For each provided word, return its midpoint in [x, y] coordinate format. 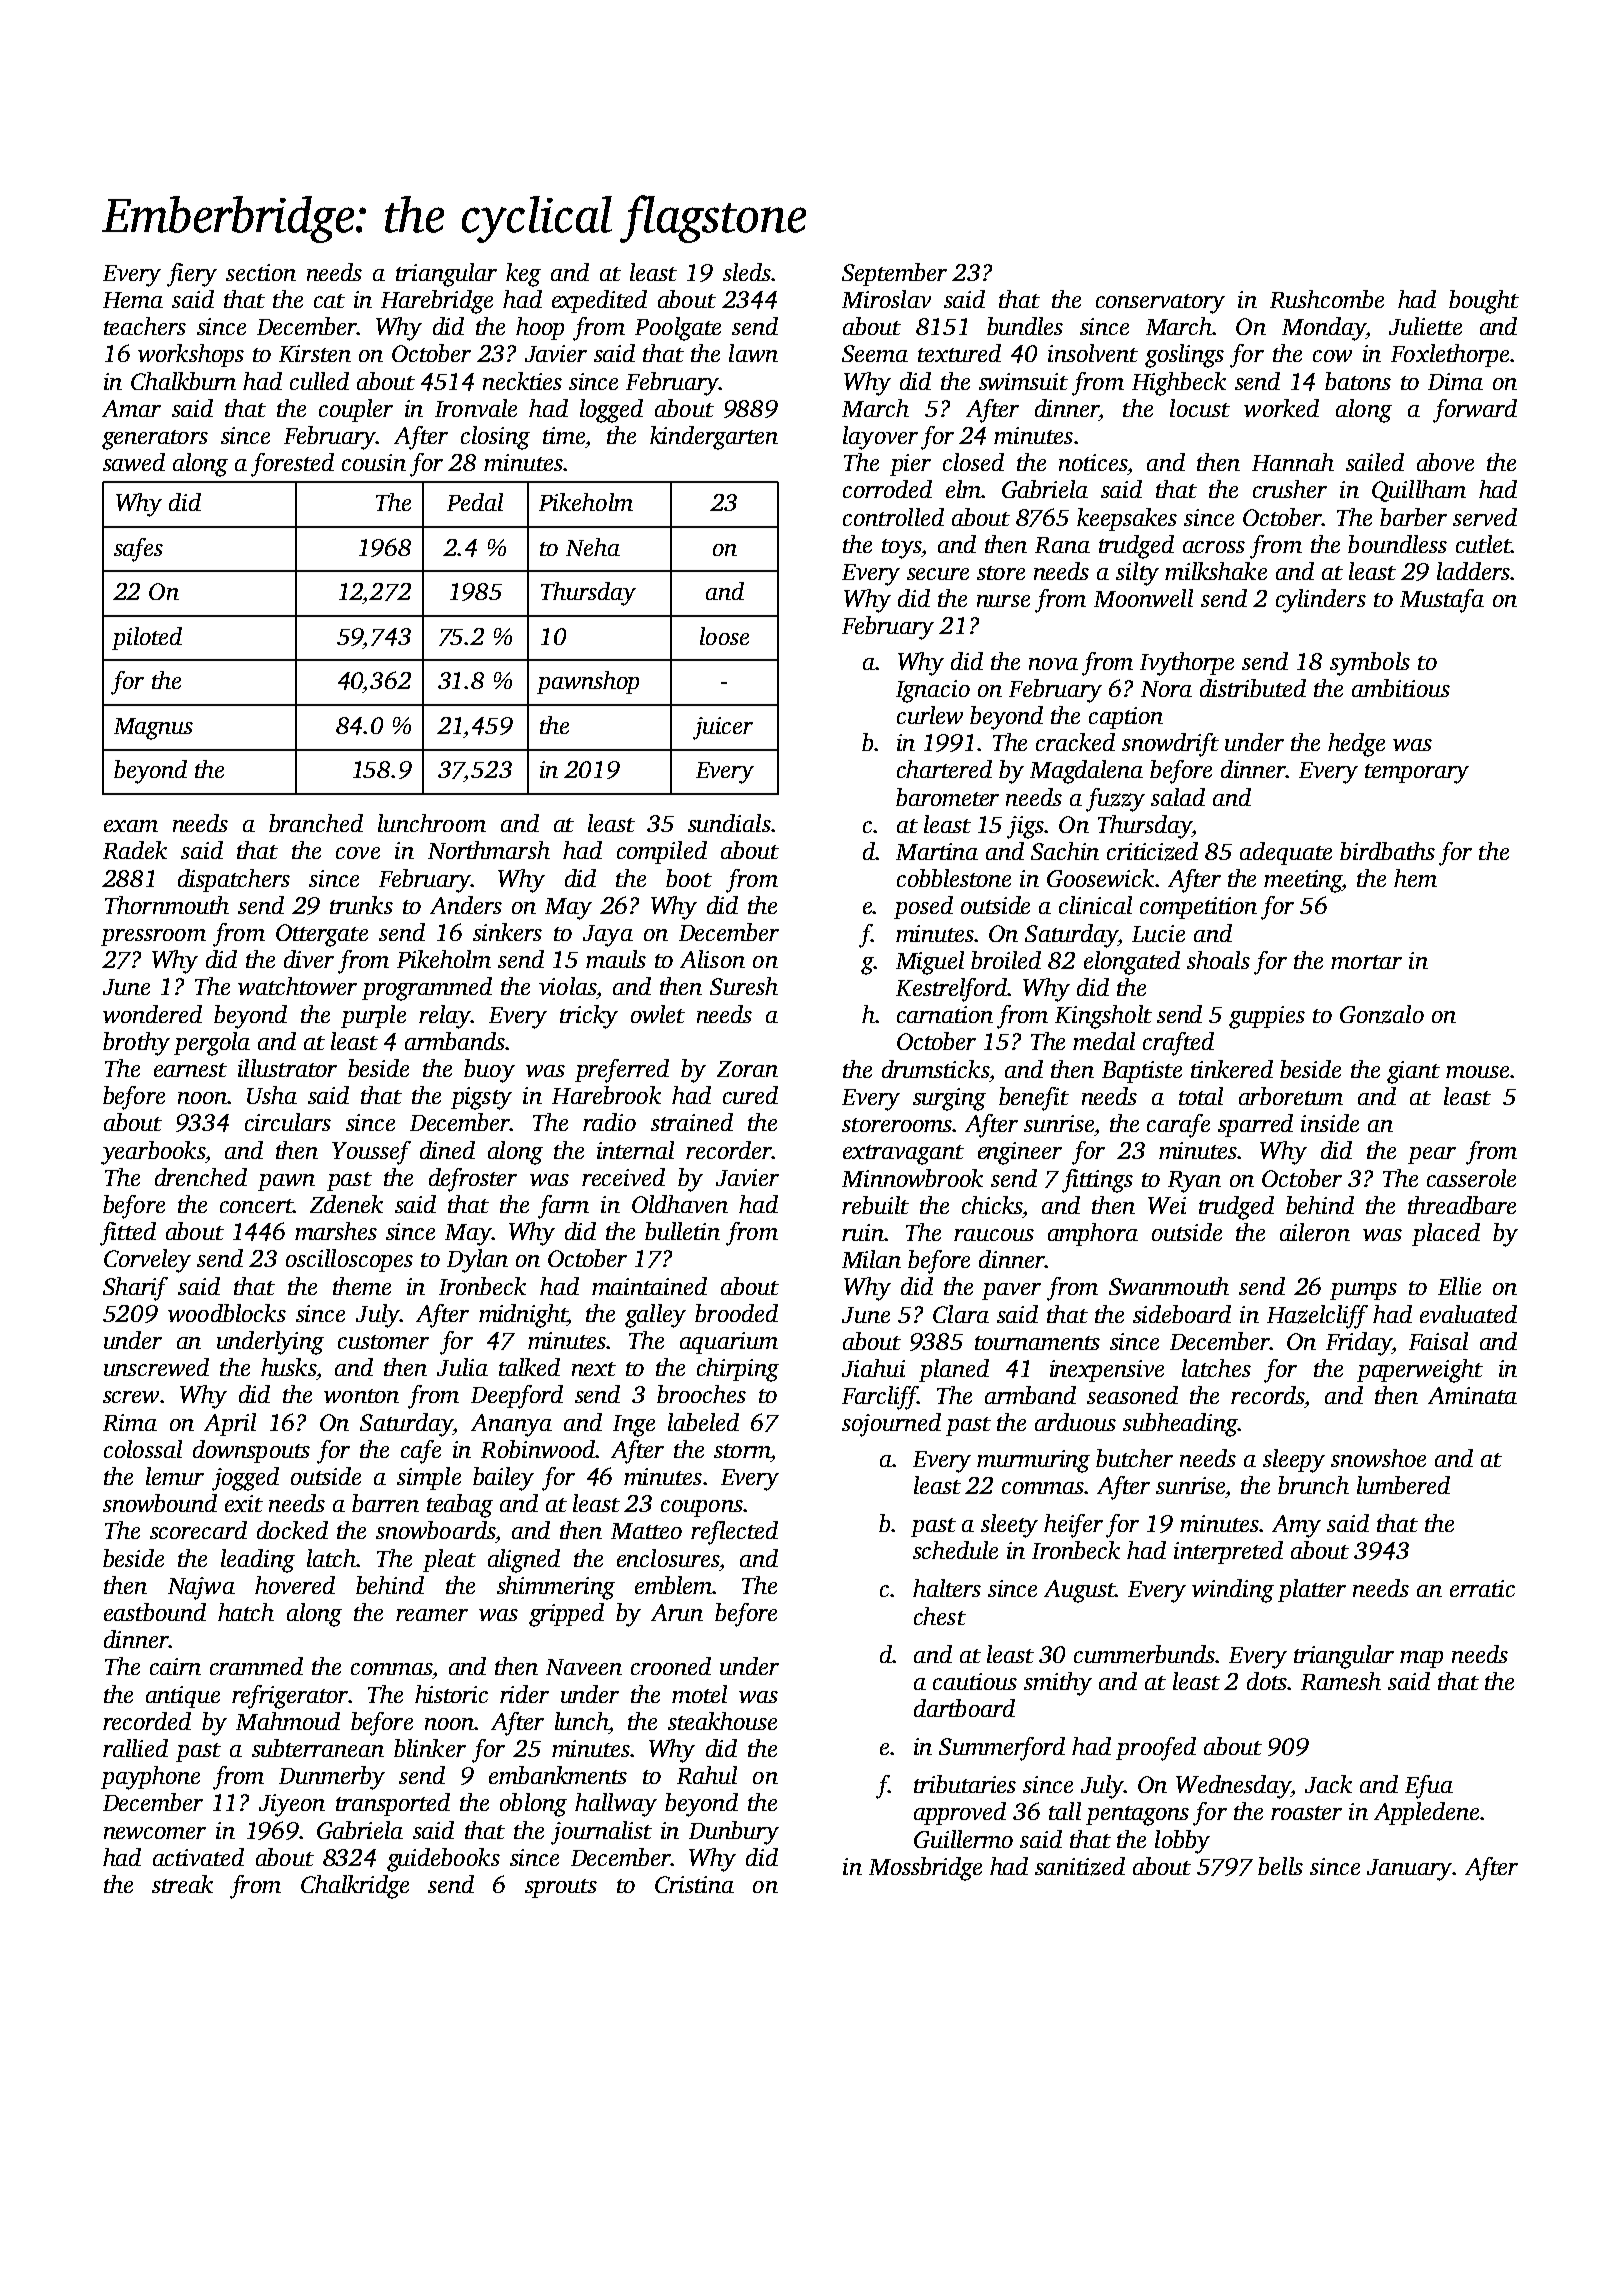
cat [329, 301]
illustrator [287, 1068]
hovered [295, 1585]
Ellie [1459, 1286]
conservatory [1160, 304]
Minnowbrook [912, 1178]
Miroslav [886, 299]
